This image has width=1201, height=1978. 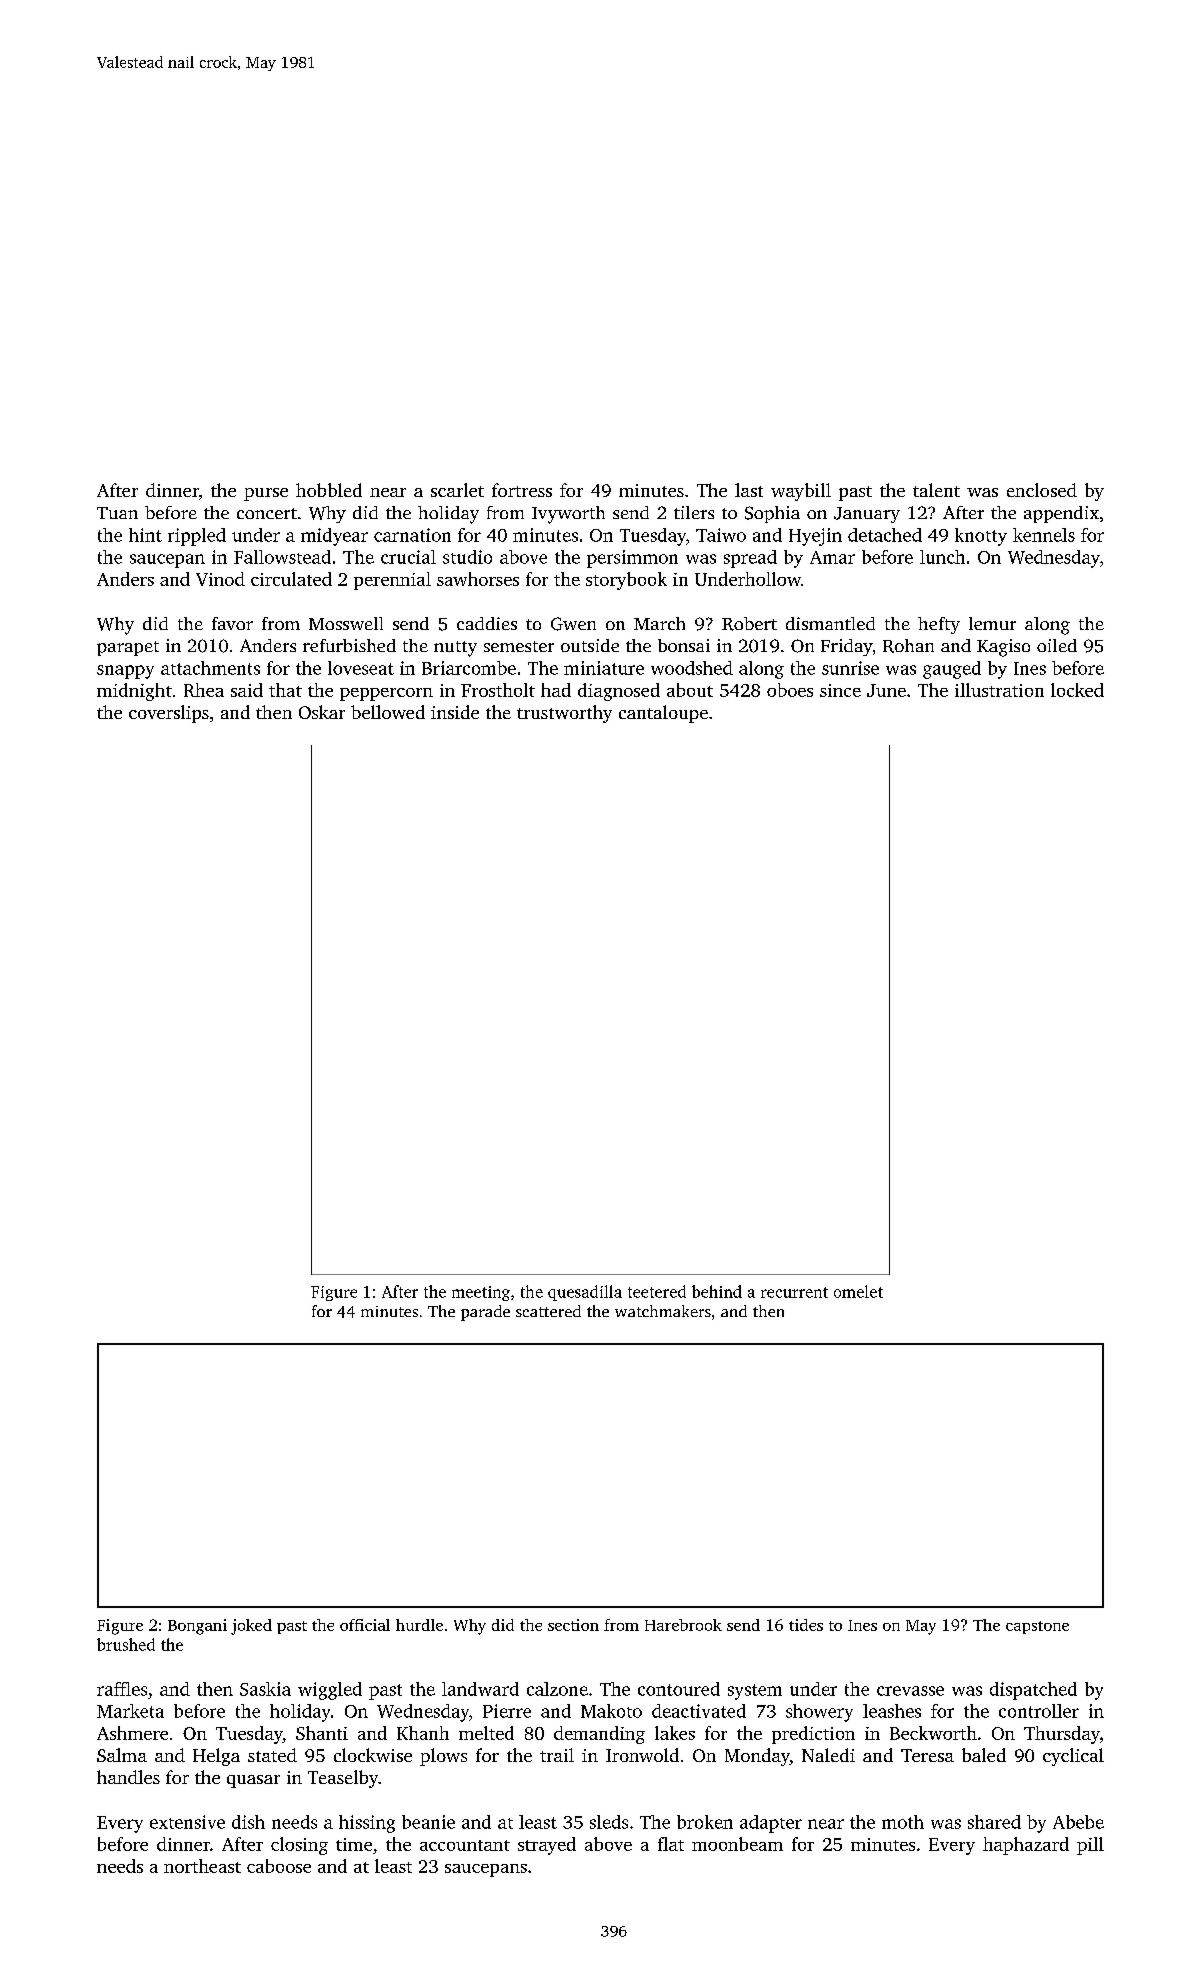 I want to click on fortress, so click(x=522, y=490).
